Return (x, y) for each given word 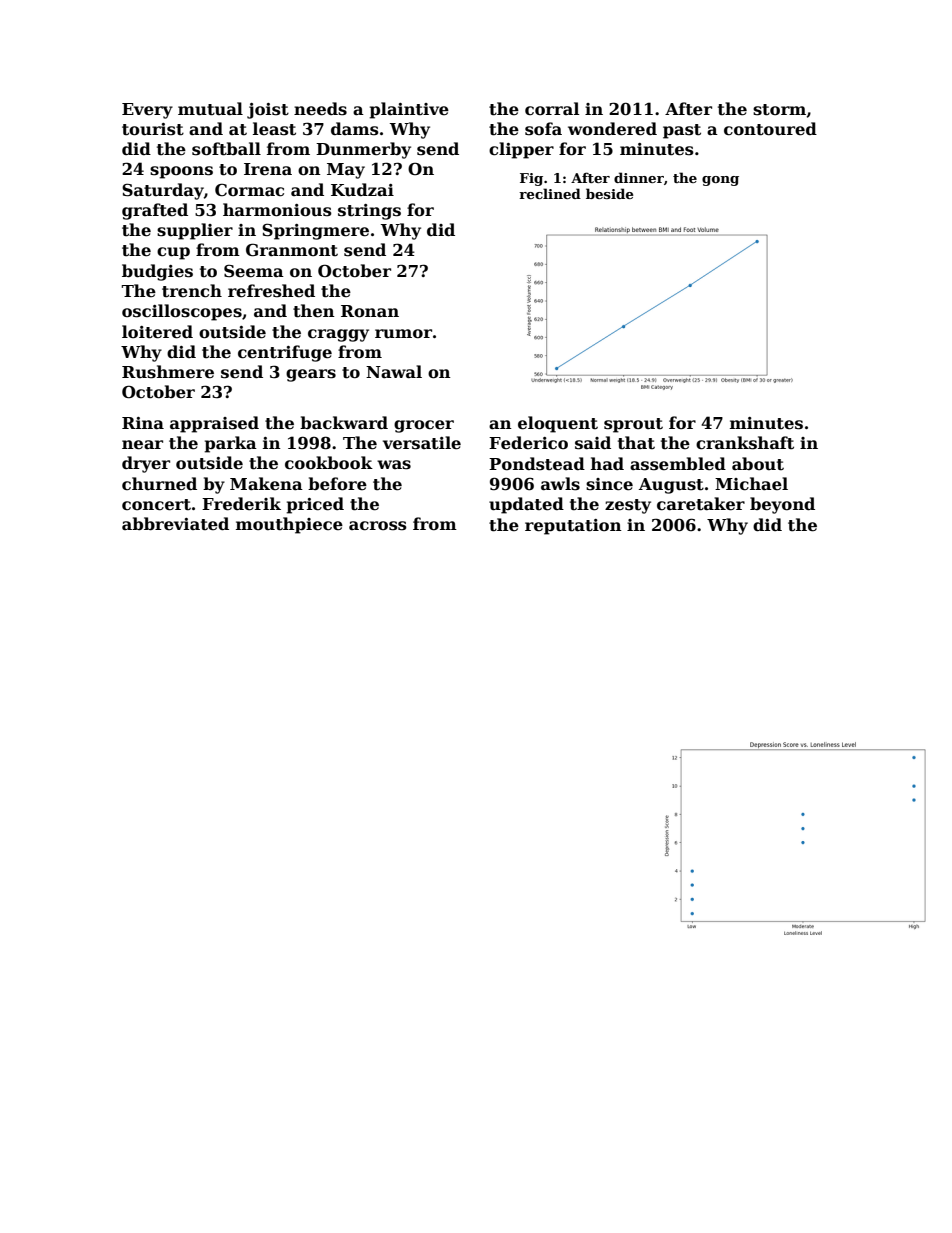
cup (173, 253)
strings (369, 212)
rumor (403, 334)
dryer (146, 464)
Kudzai (362, 189)
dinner (639, 177)
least (274, 129)
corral (552, 108)
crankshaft (745, 443)
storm (779, 110)
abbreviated (175, 524)
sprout (633, 425)
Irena (268, 169)
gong (720, 181)
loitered (157, 332)
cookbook (329, 463)
